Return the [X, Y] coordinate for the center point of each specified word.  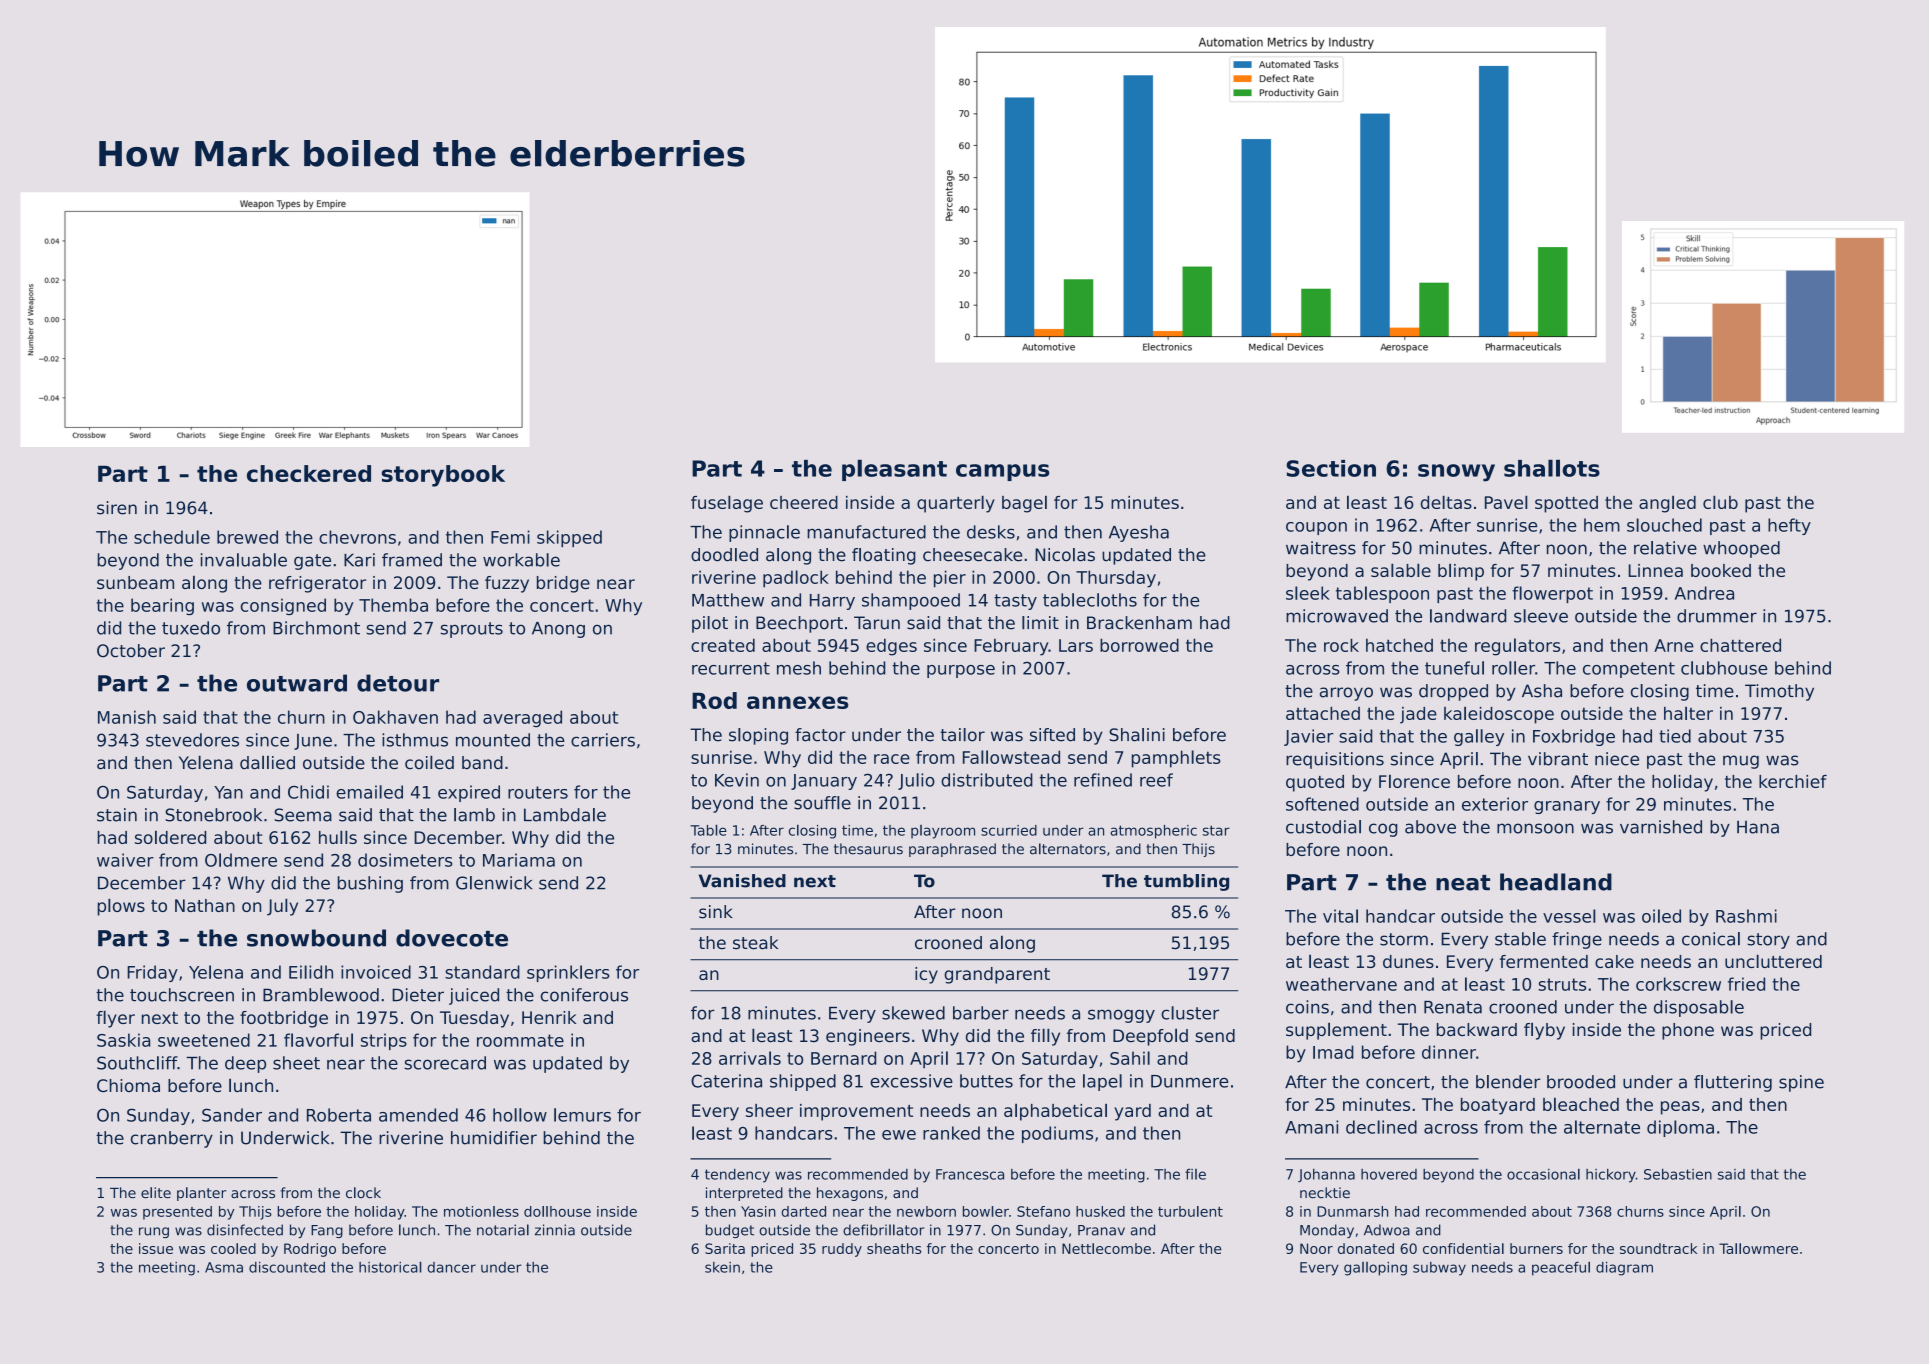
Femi [510, 537]
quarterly [956, 504]
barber [981, 1013]
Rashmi [1746, 916]
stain [117, 815]
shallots [1552, 468]
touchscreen [182, 995]
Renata [1453, 1007]
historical [390, 1267]
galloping [1375, 1269]
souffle [822, 803]
